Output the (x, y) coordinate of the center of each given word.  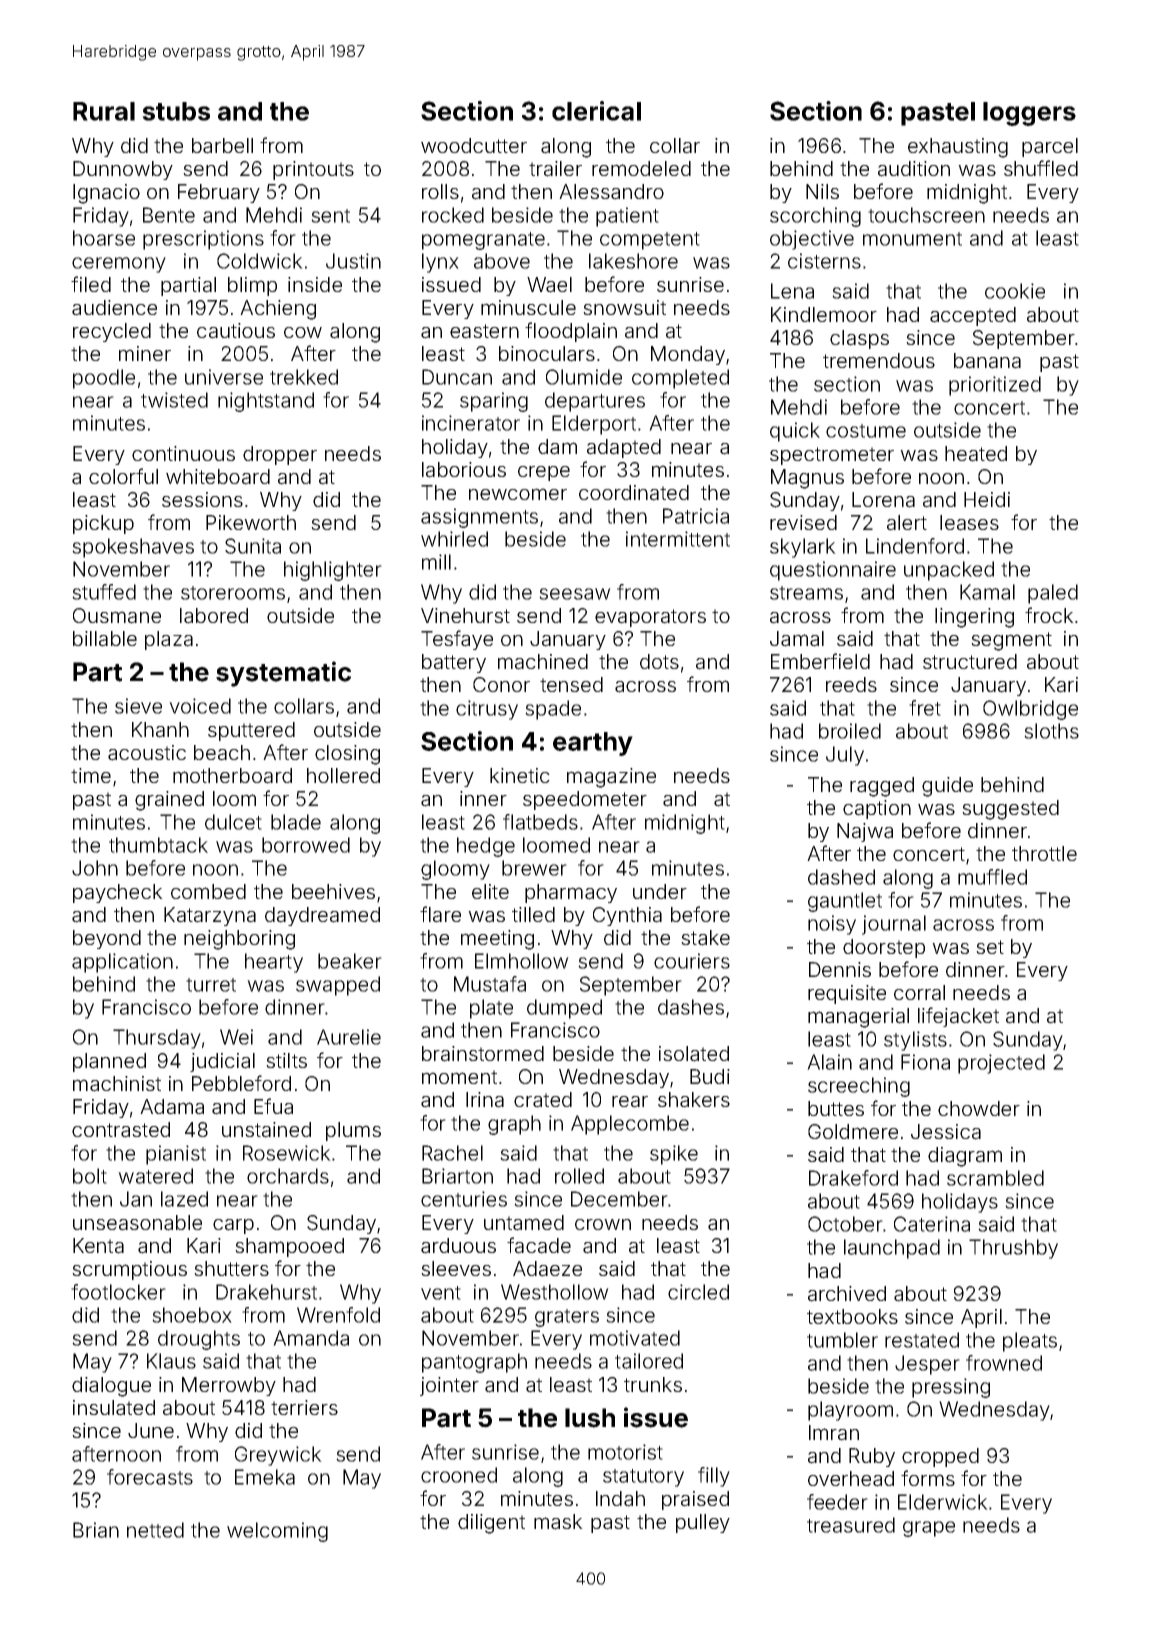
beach (222, 753)
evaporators (650, 618)
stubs (176, 111)
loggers (1029, 114)
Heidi (987, 499)
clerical (596, 111)
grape (929, 1529)
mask (558, 1522)
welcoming (277, 1532)
